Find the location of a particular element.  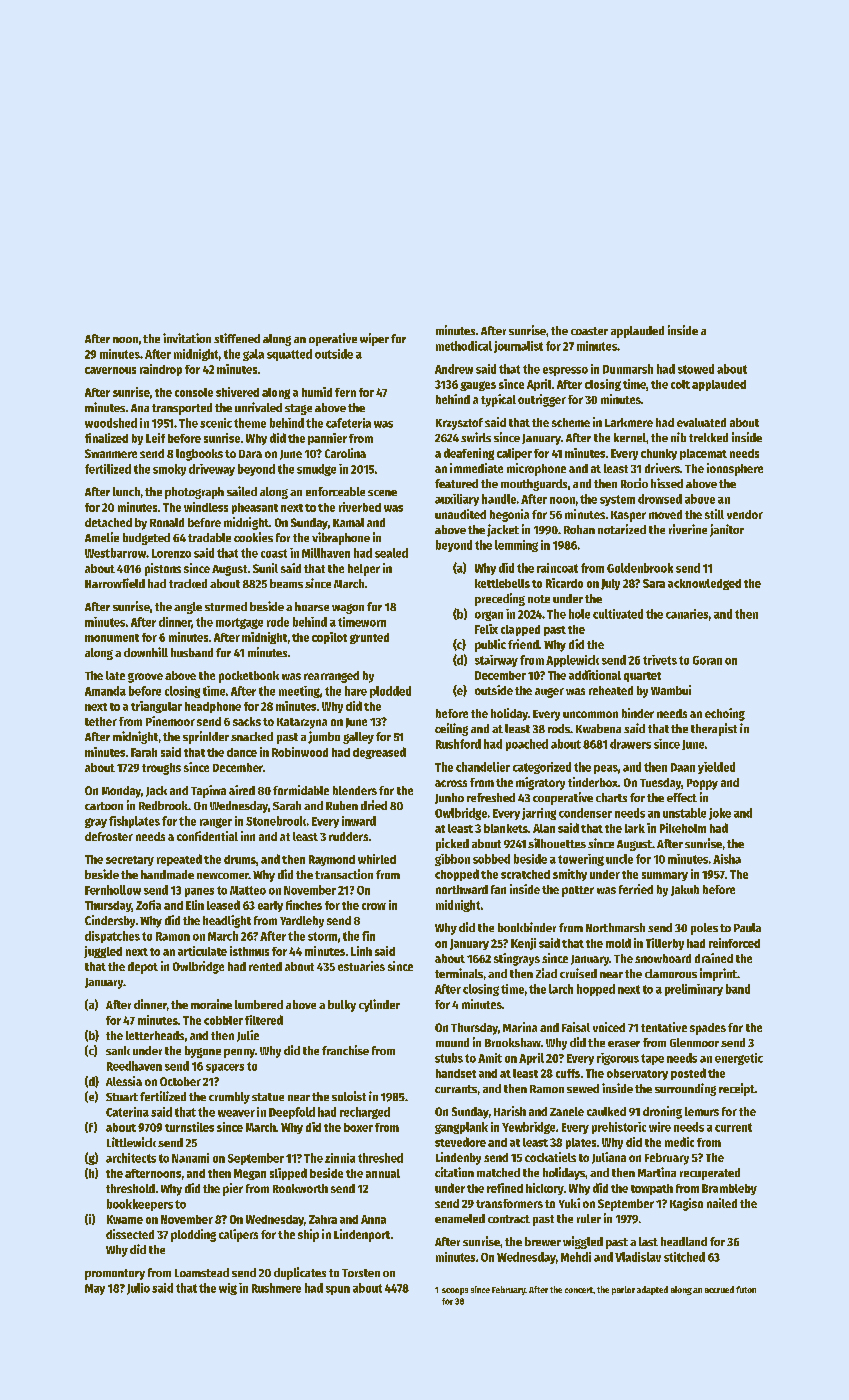

troughs is located at coordinates (161, 769).
